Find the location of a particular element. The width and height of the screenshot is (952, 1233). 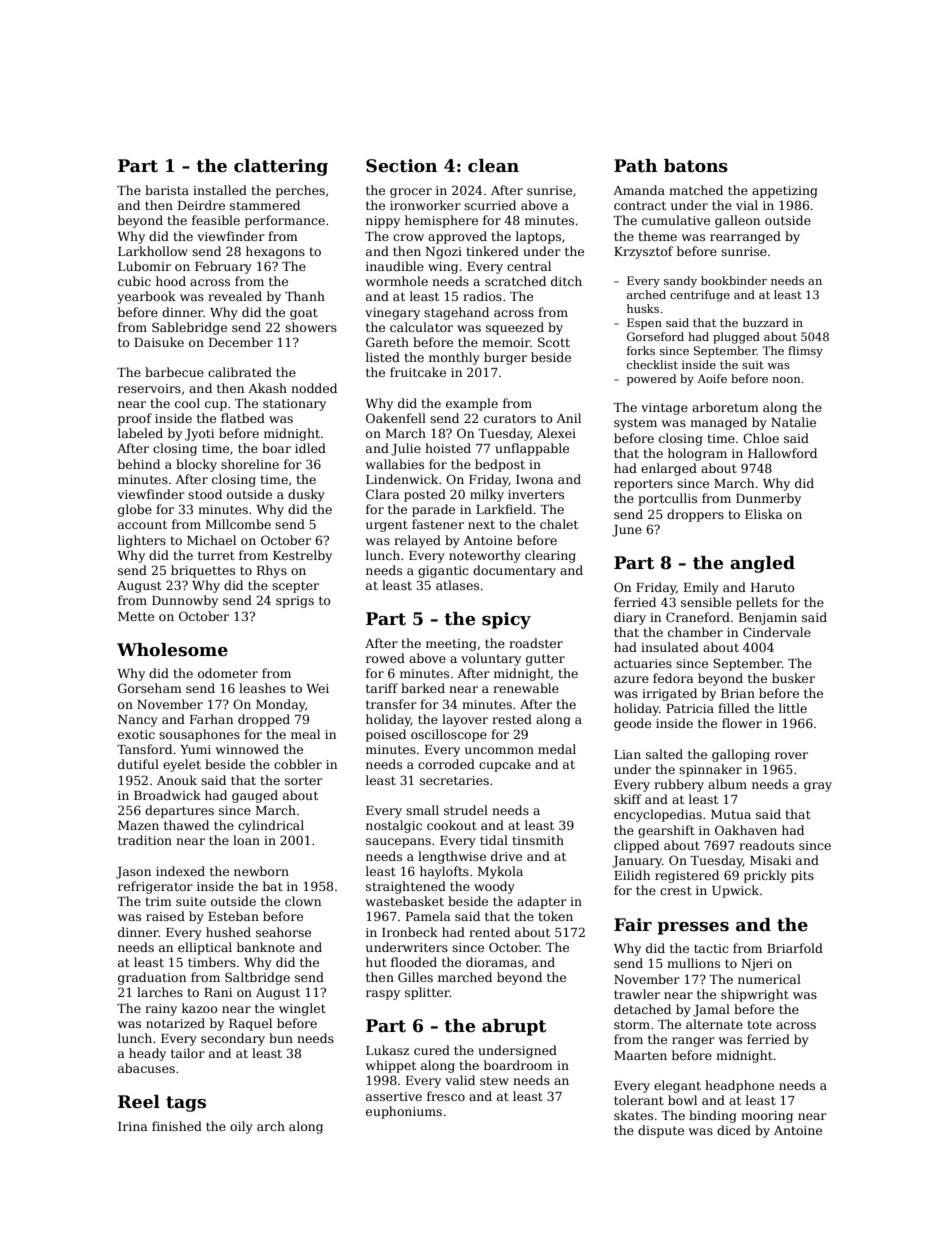

batons is located at coordinates (696, 166).
